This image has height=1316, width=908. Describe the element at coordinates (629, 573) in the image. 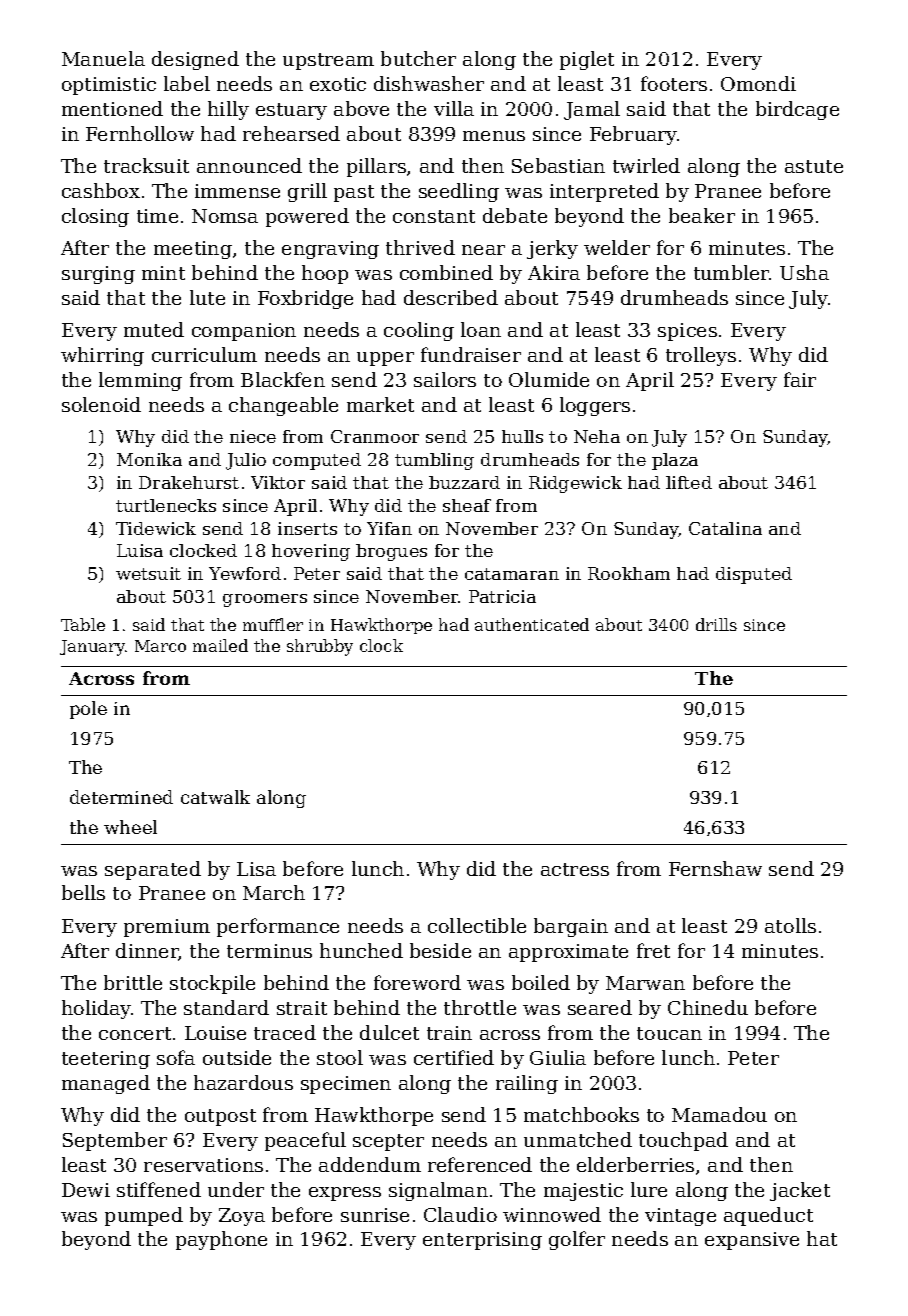

I see `Rookham` at that location.
